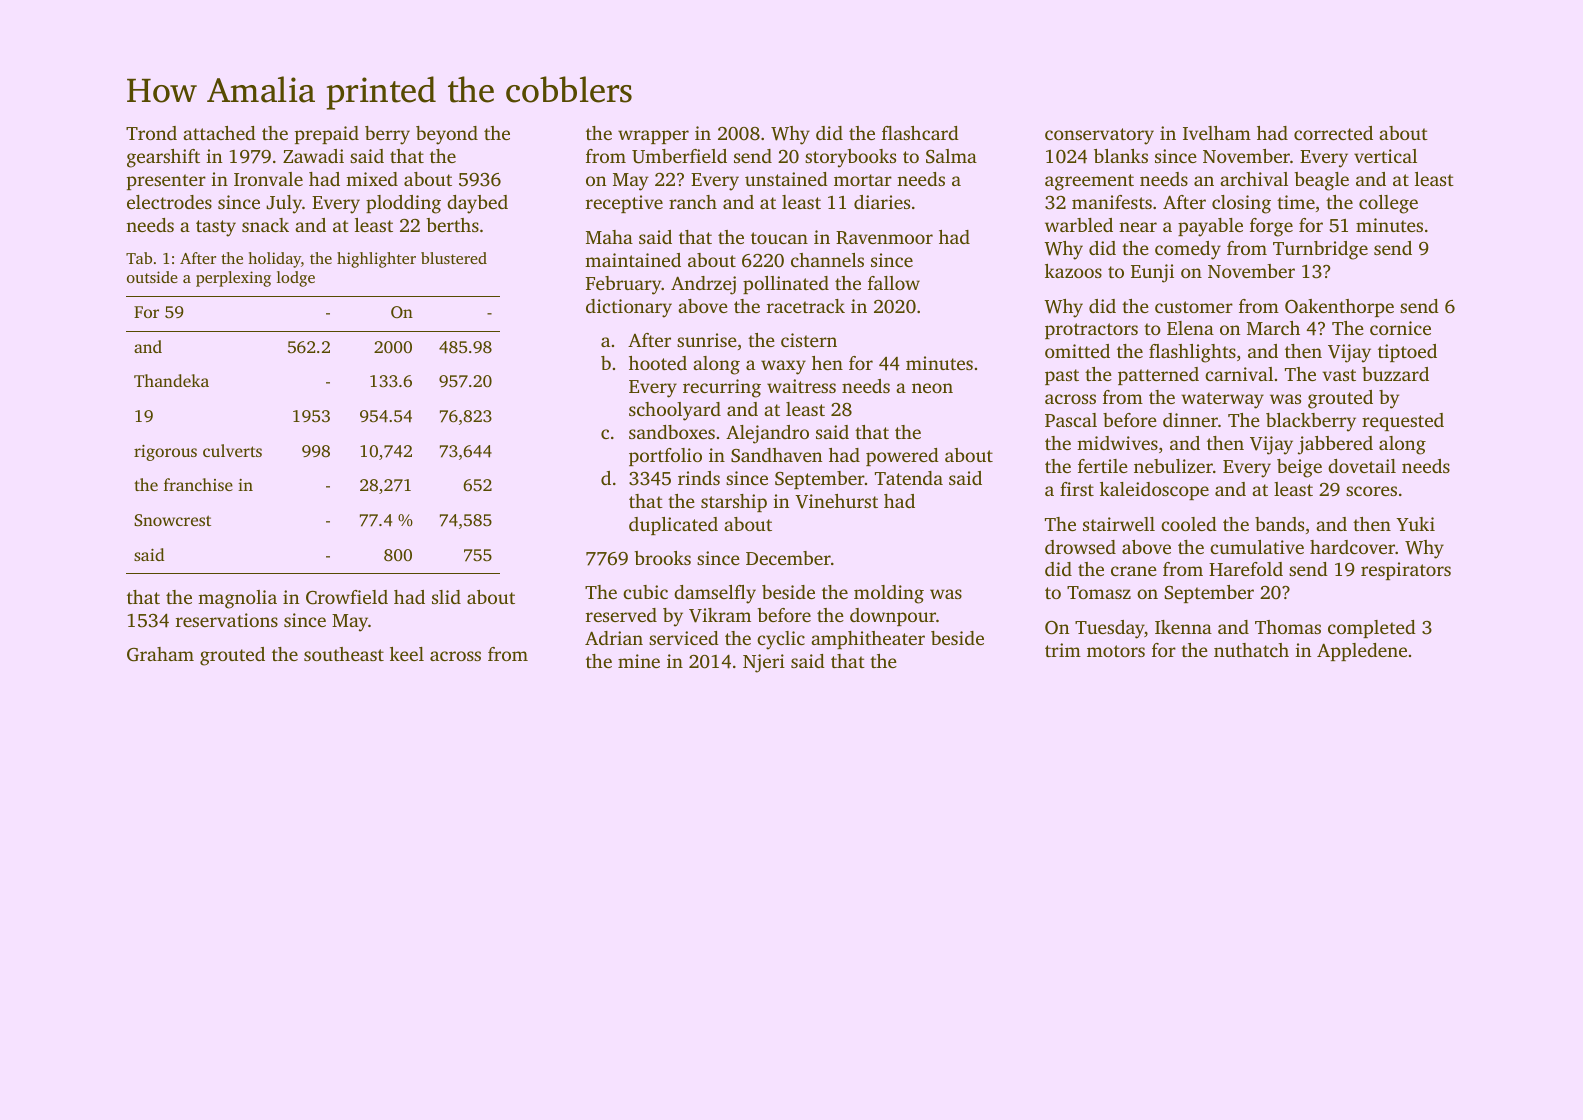  Describe the element at coordinates (679, 156) in the screenshot. I see `Umberfield` at that location.
